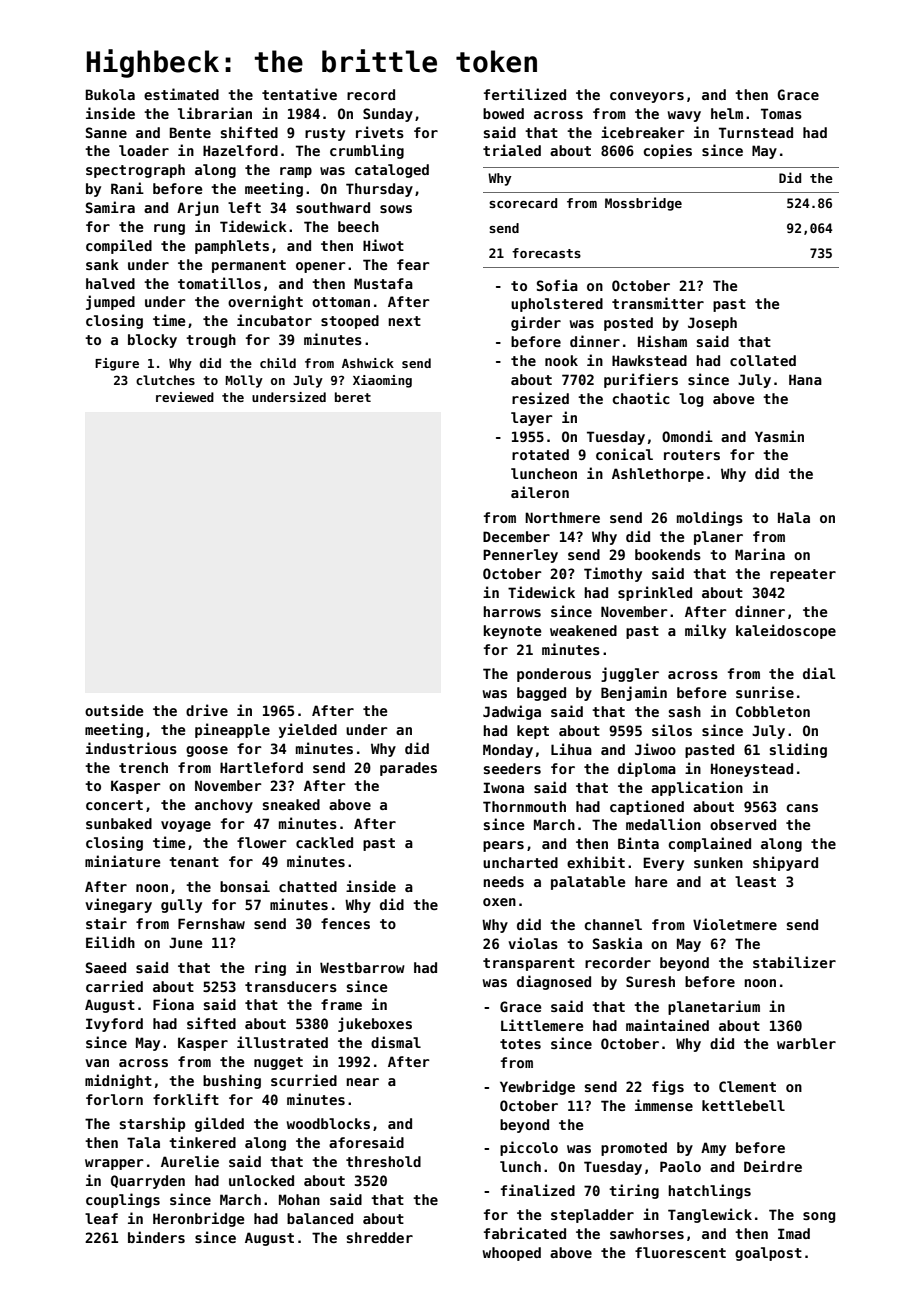  I want to click on stabilizer, so click(794, 962).
